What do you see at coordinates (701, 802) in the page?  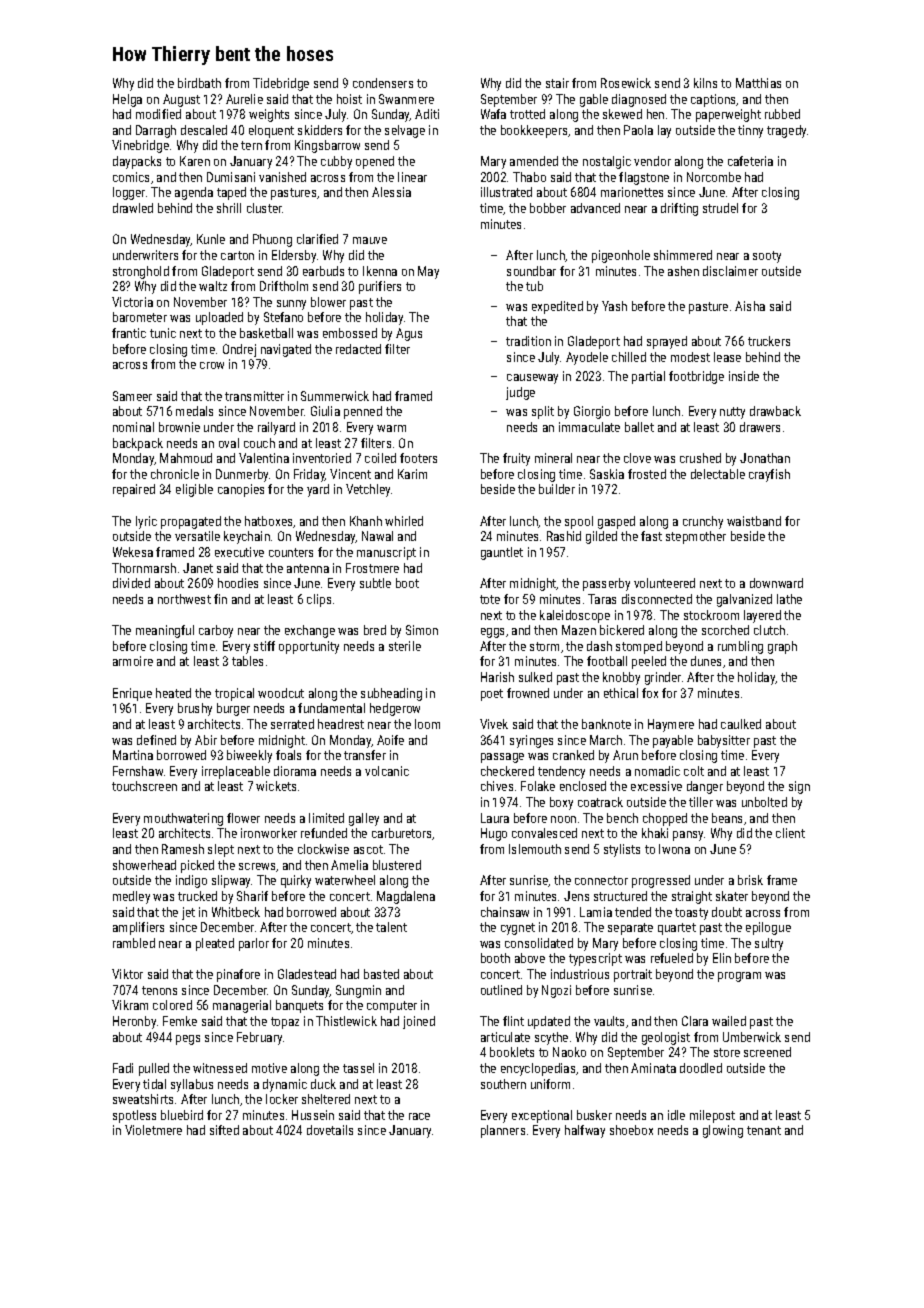 I see `tiller` at bounding box center [701, 802].
